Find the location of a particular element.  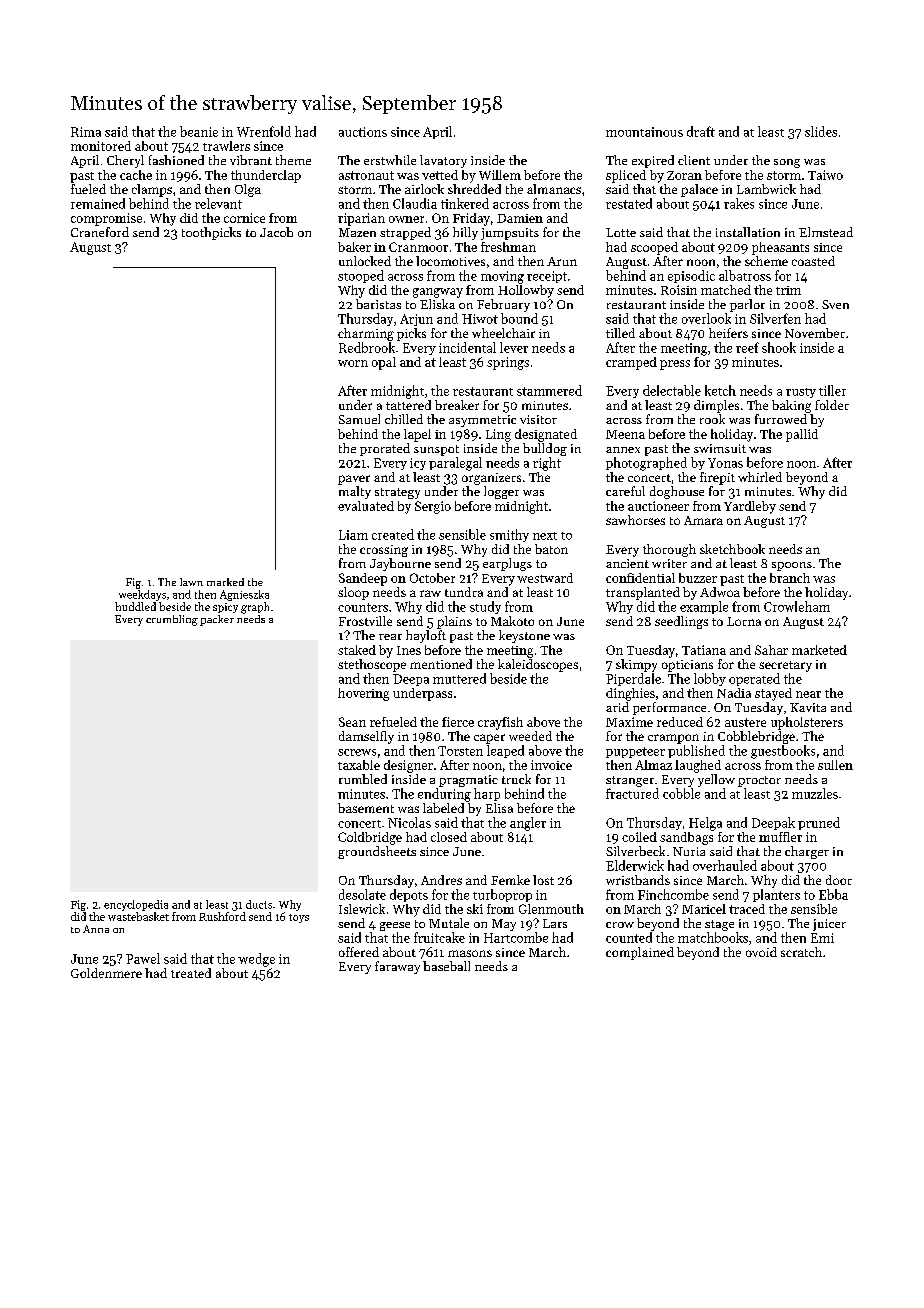

pallid is located at coordinates (802, 435).
